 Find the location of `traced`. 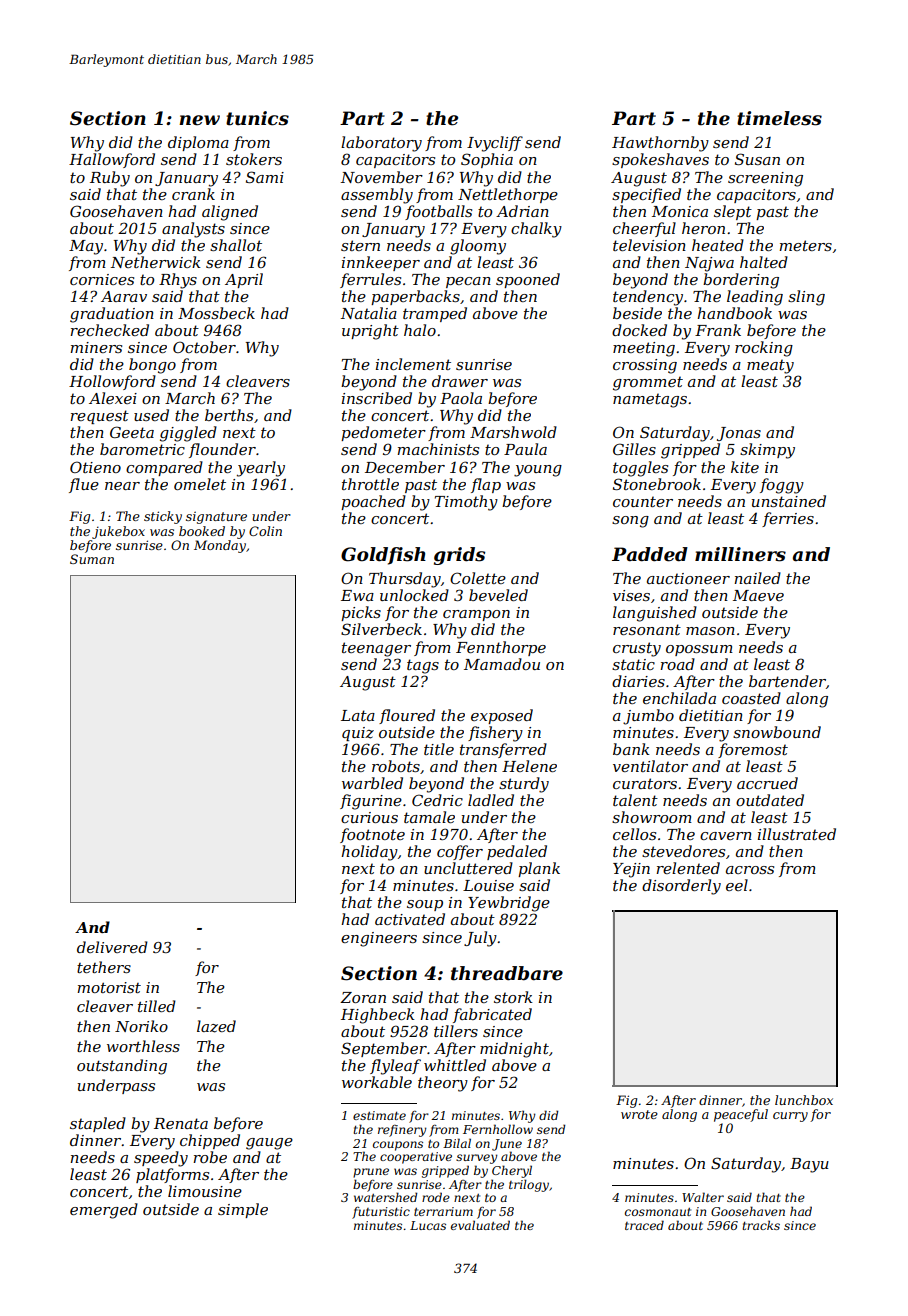

traced is located at coordinates (644, 1225).
